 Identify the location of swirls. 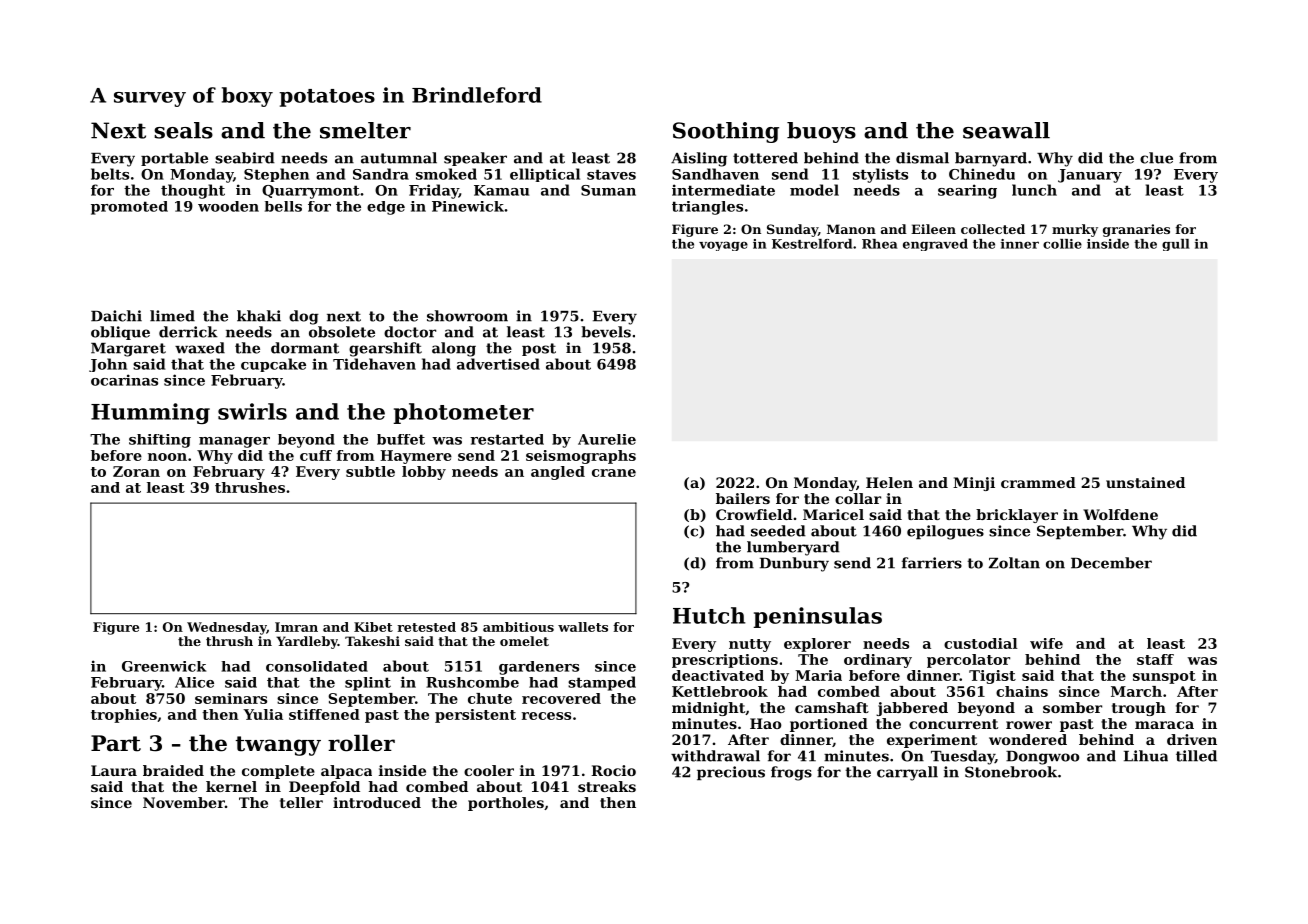
(252, 411).
